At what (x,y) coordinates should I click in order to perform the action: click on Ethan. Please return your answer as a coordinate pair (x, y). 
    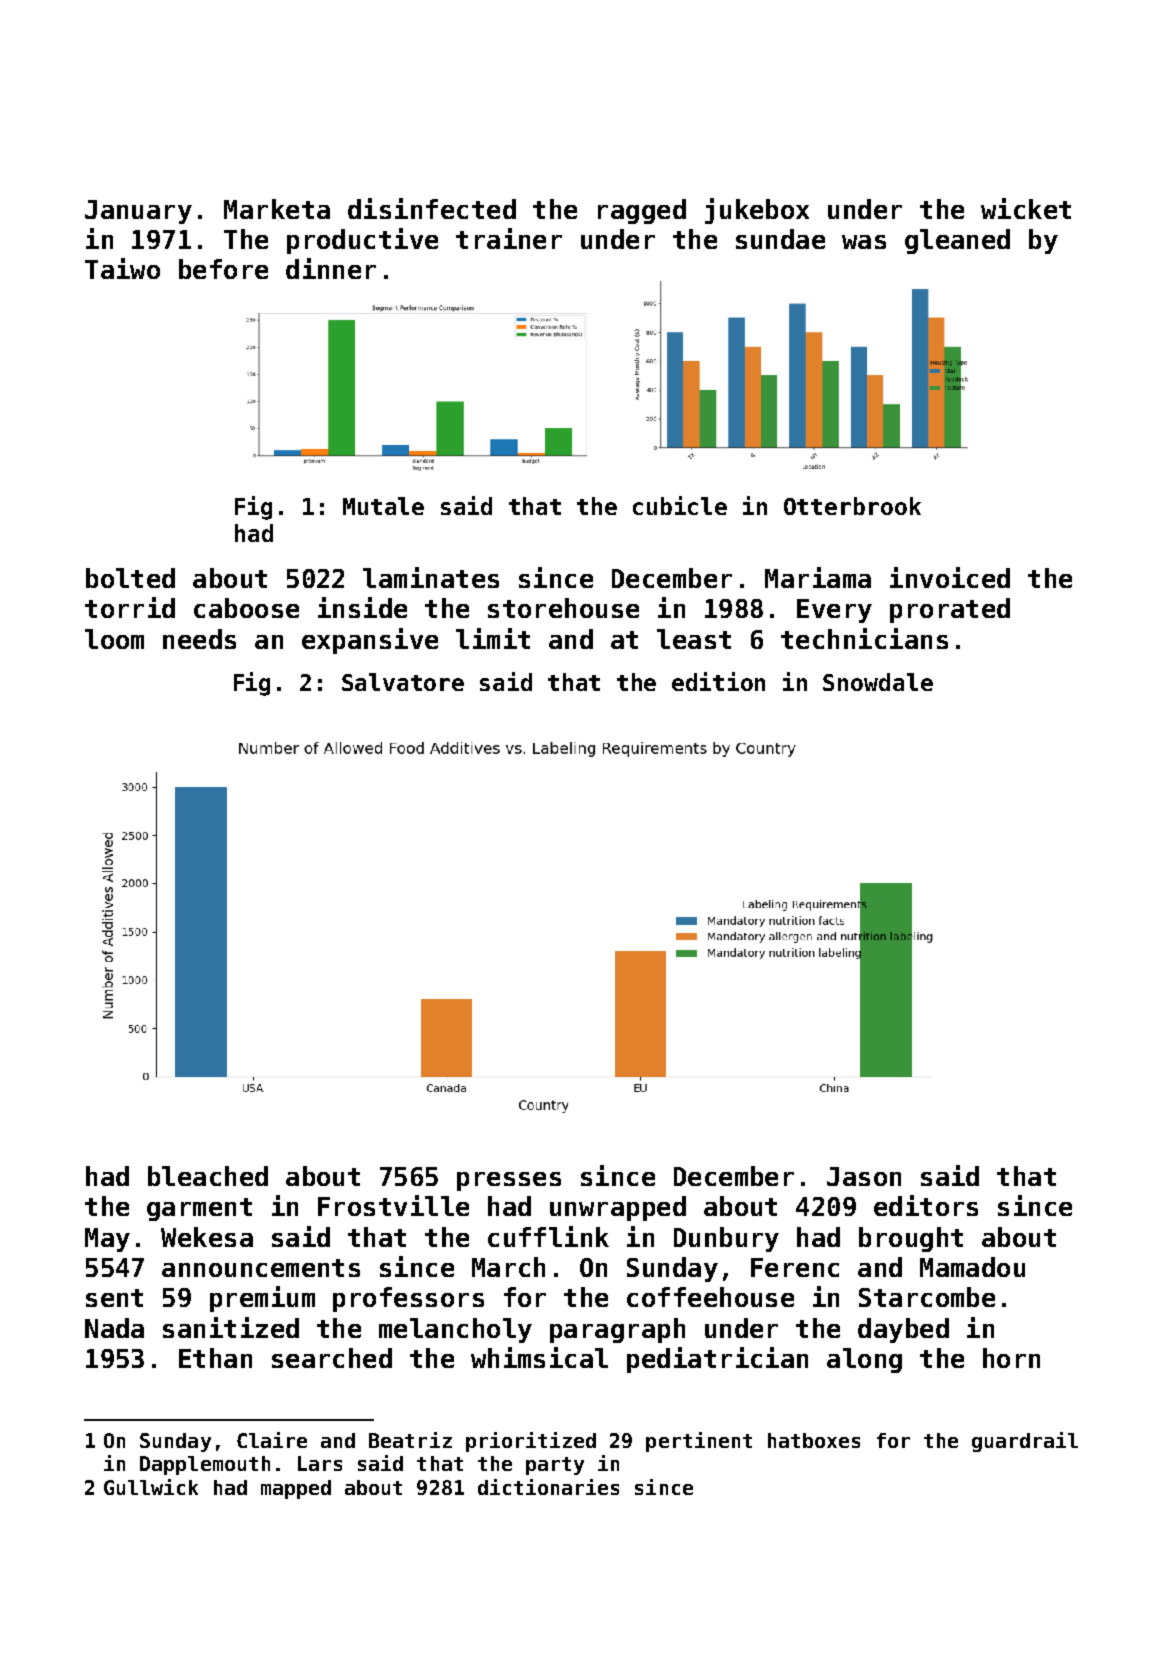
    Looking at the image, I should click on (215, 1358).
